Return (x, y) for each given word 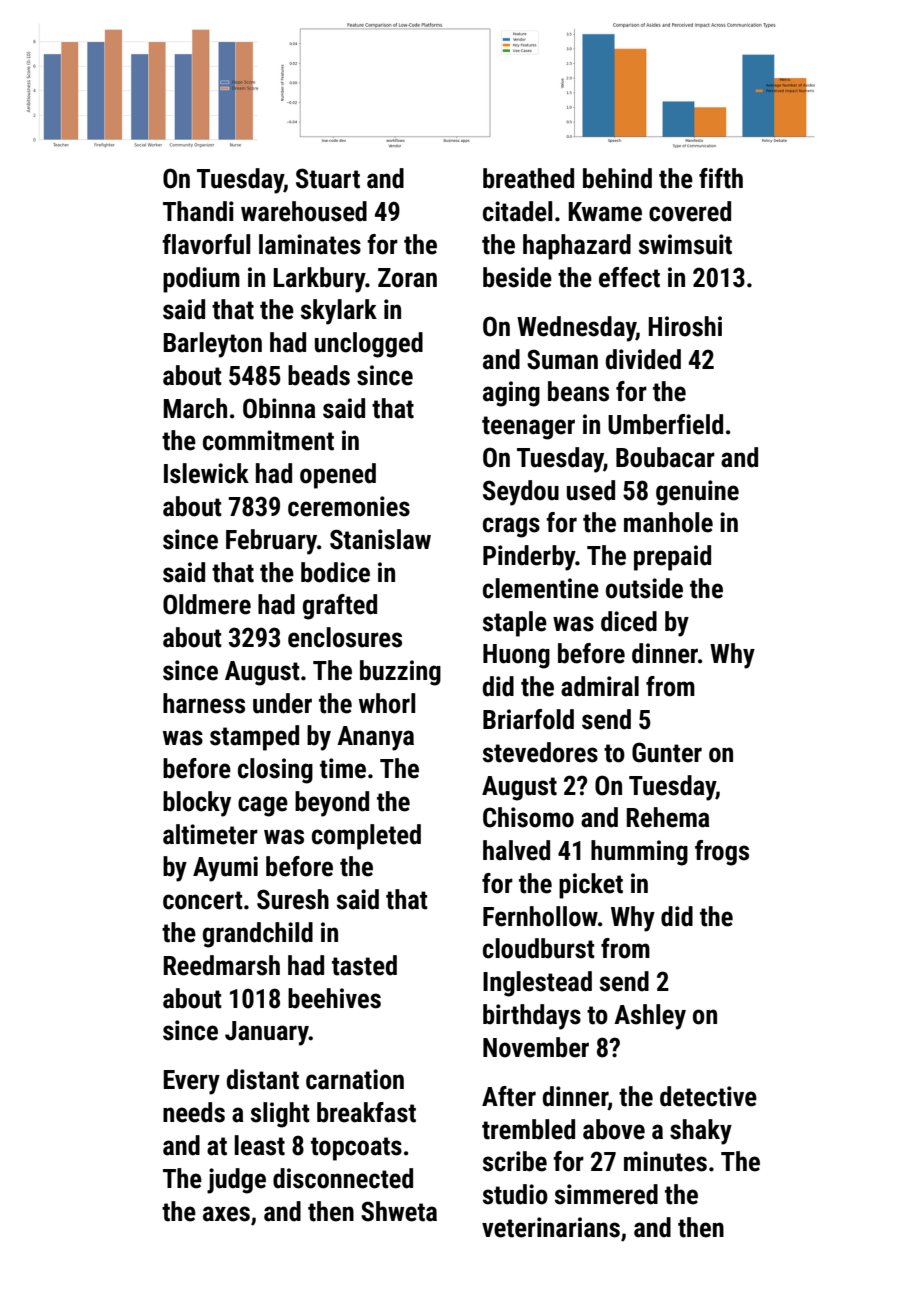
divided (643, 359)
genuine (697, 493)
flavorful (206, 244)
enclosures (345, 637)
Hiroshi (685, 326)
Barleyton (212, 345)
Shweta (399, 1211)
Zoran (407, 278)
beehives (334, 998)
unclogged (369, 345)
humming (639, 853)
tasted (364, 965)
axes (226, 1214)
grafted (340, 607)
